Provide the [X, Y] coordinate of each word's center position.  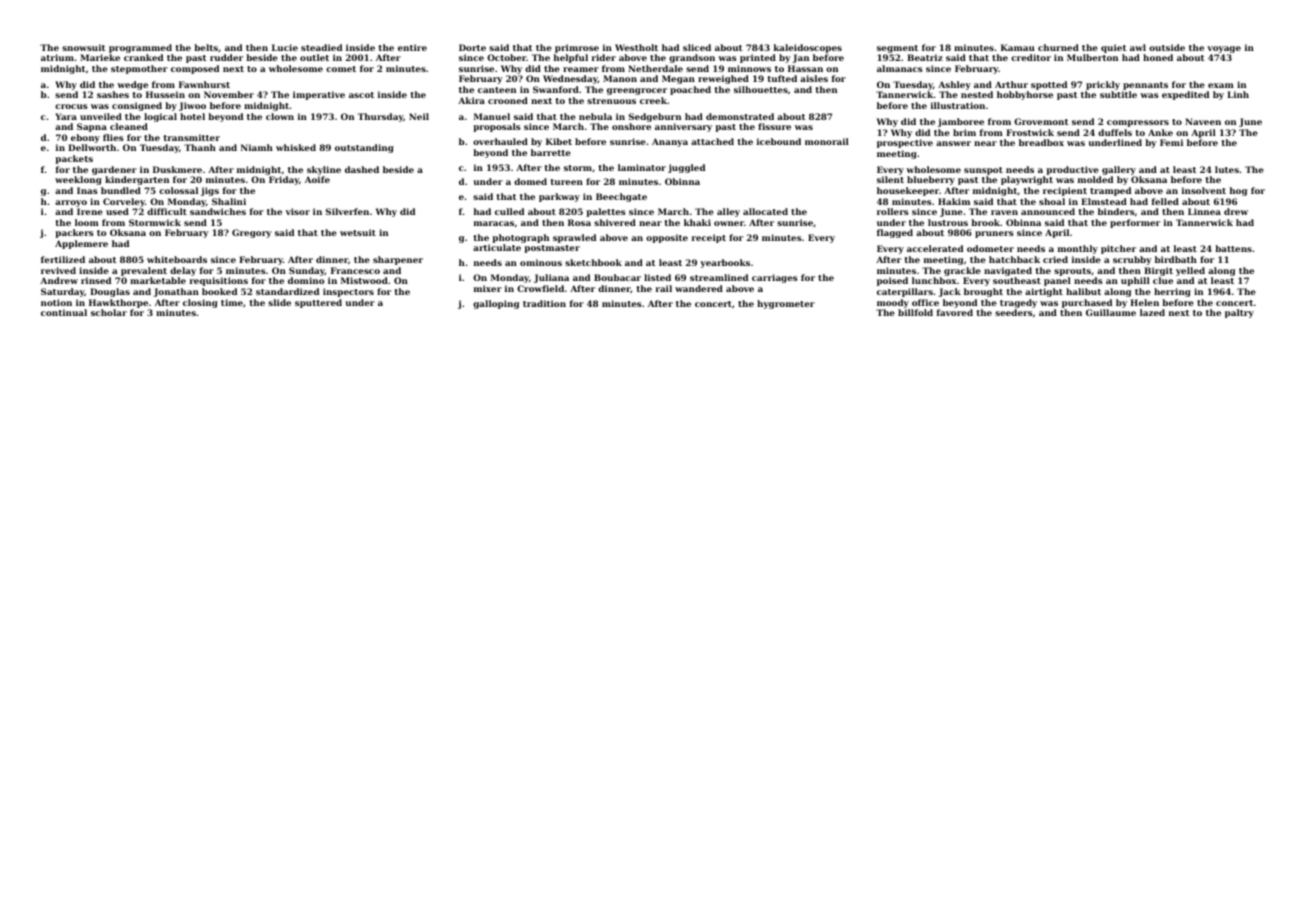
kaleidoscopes [808, 48]
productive [1072, 170]
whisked [296, 147]
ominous [541, 262]
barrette [551, 152]
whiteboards [177, 259]
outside [1167, 47]
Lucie [285, 47]
